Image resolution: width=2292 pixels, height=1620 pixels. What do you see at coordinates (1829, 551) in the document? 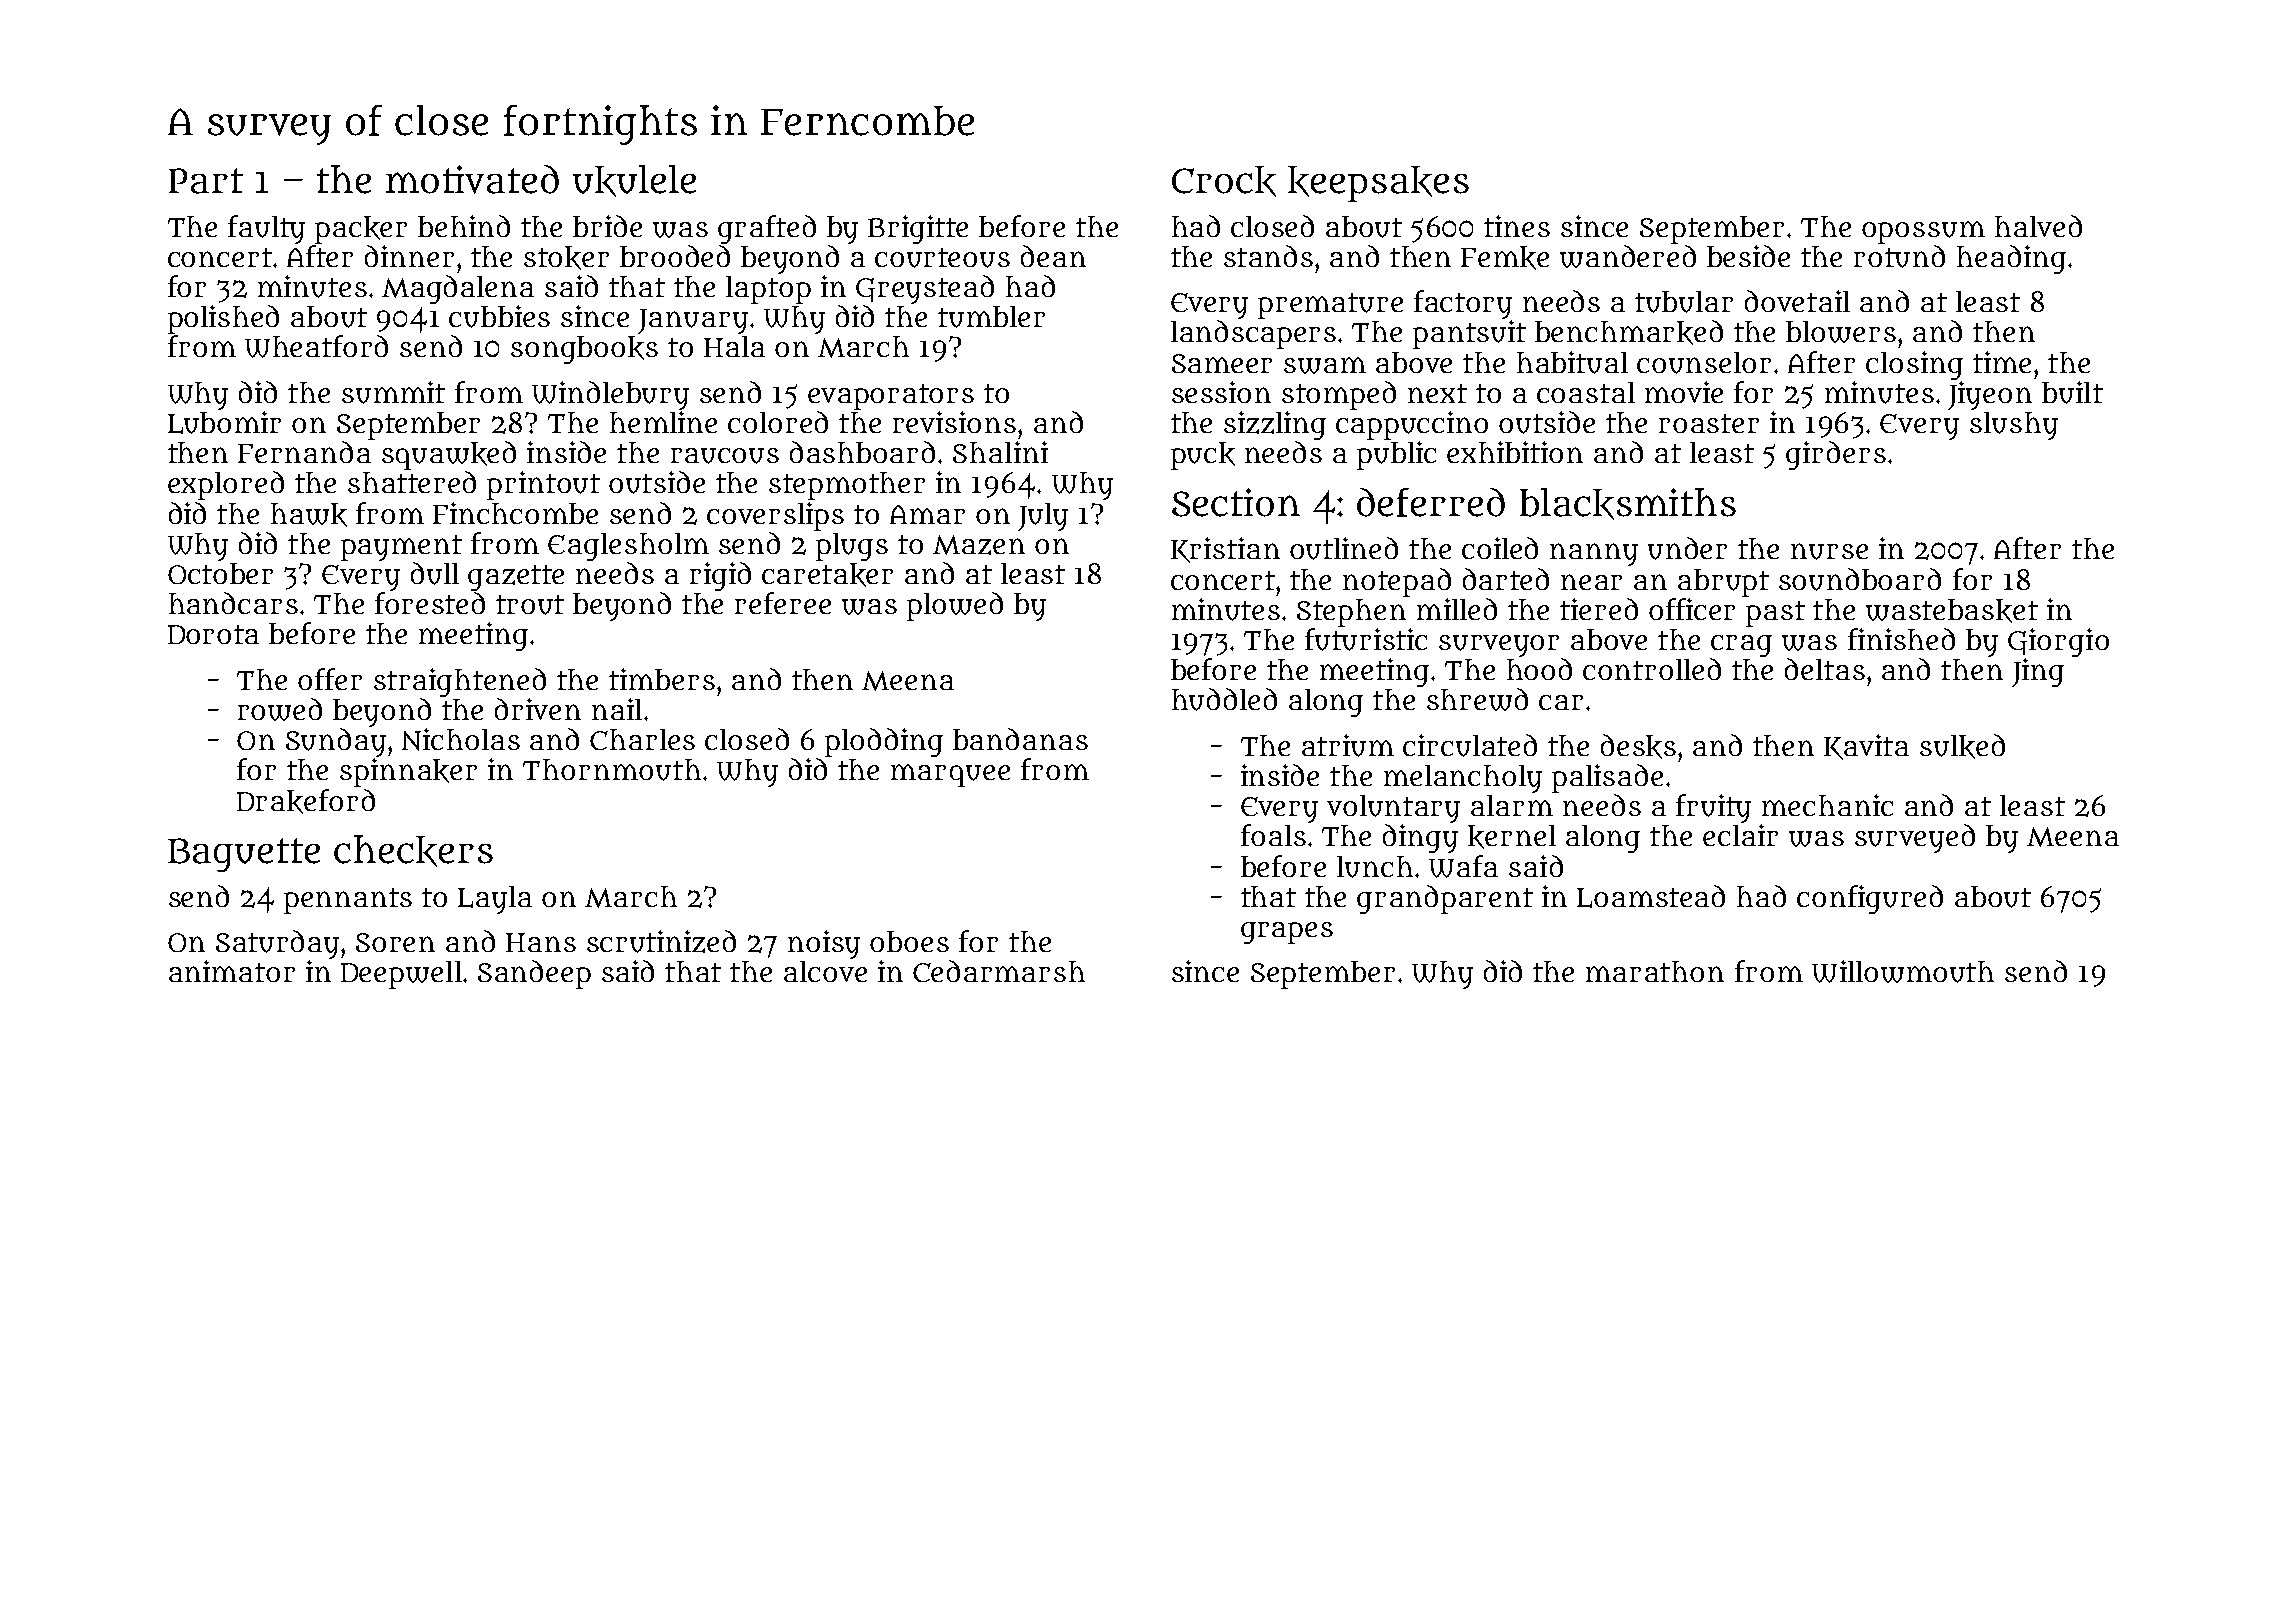
I see `nurse` at bounding box center [1829, 551].
